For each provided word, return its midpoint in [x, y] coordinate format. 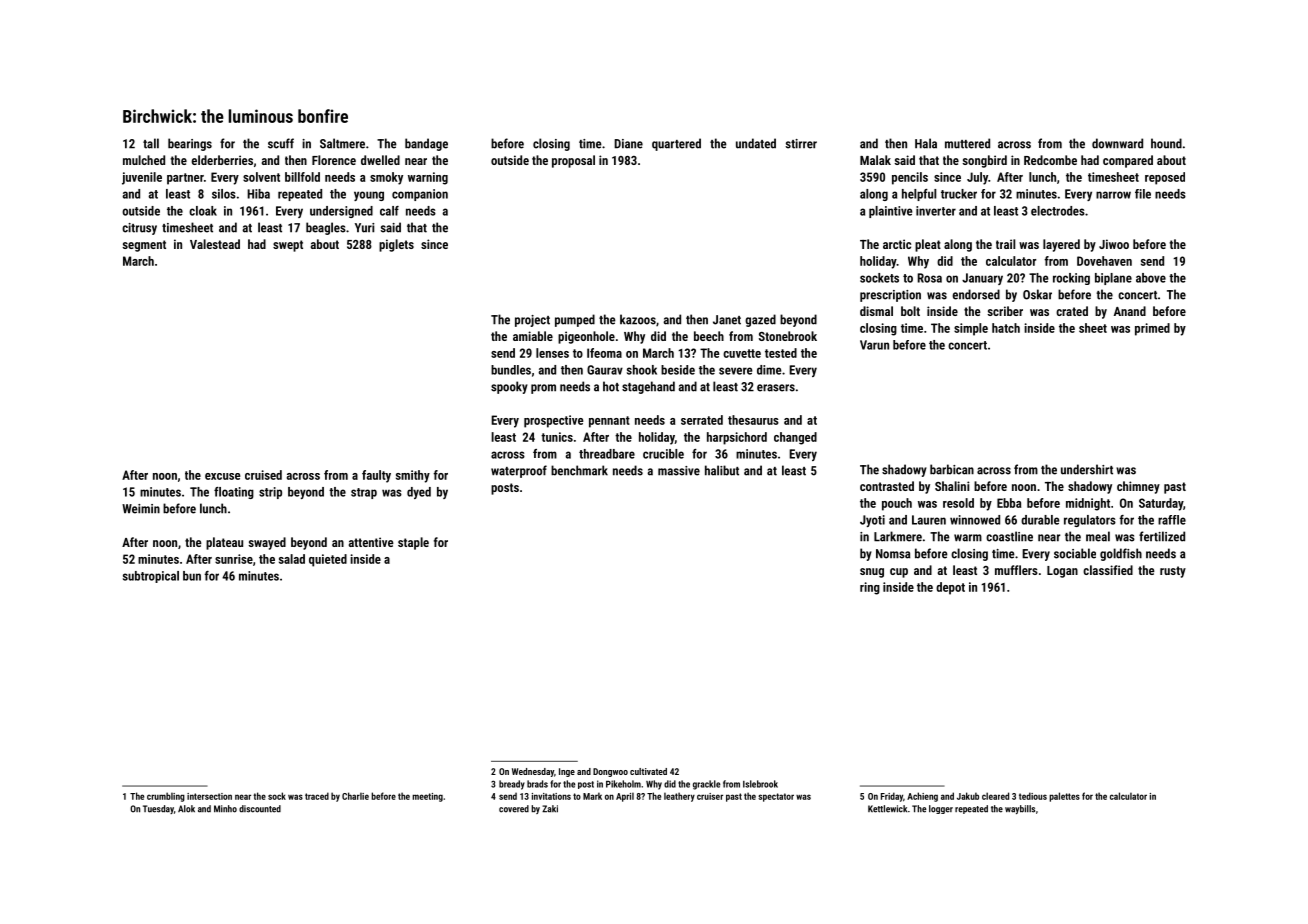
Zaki [550, 809]
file [1143, 194]
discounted [260, 809]
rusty [1173, 572]
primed [1152, 329]
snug [872, 573]
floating [234, 493]
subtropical [151, 577]
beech [709, 336]
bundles [511, 370]
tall [151, 143]
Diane [628, 144]
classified [1108, 570]
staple [413, 543]
